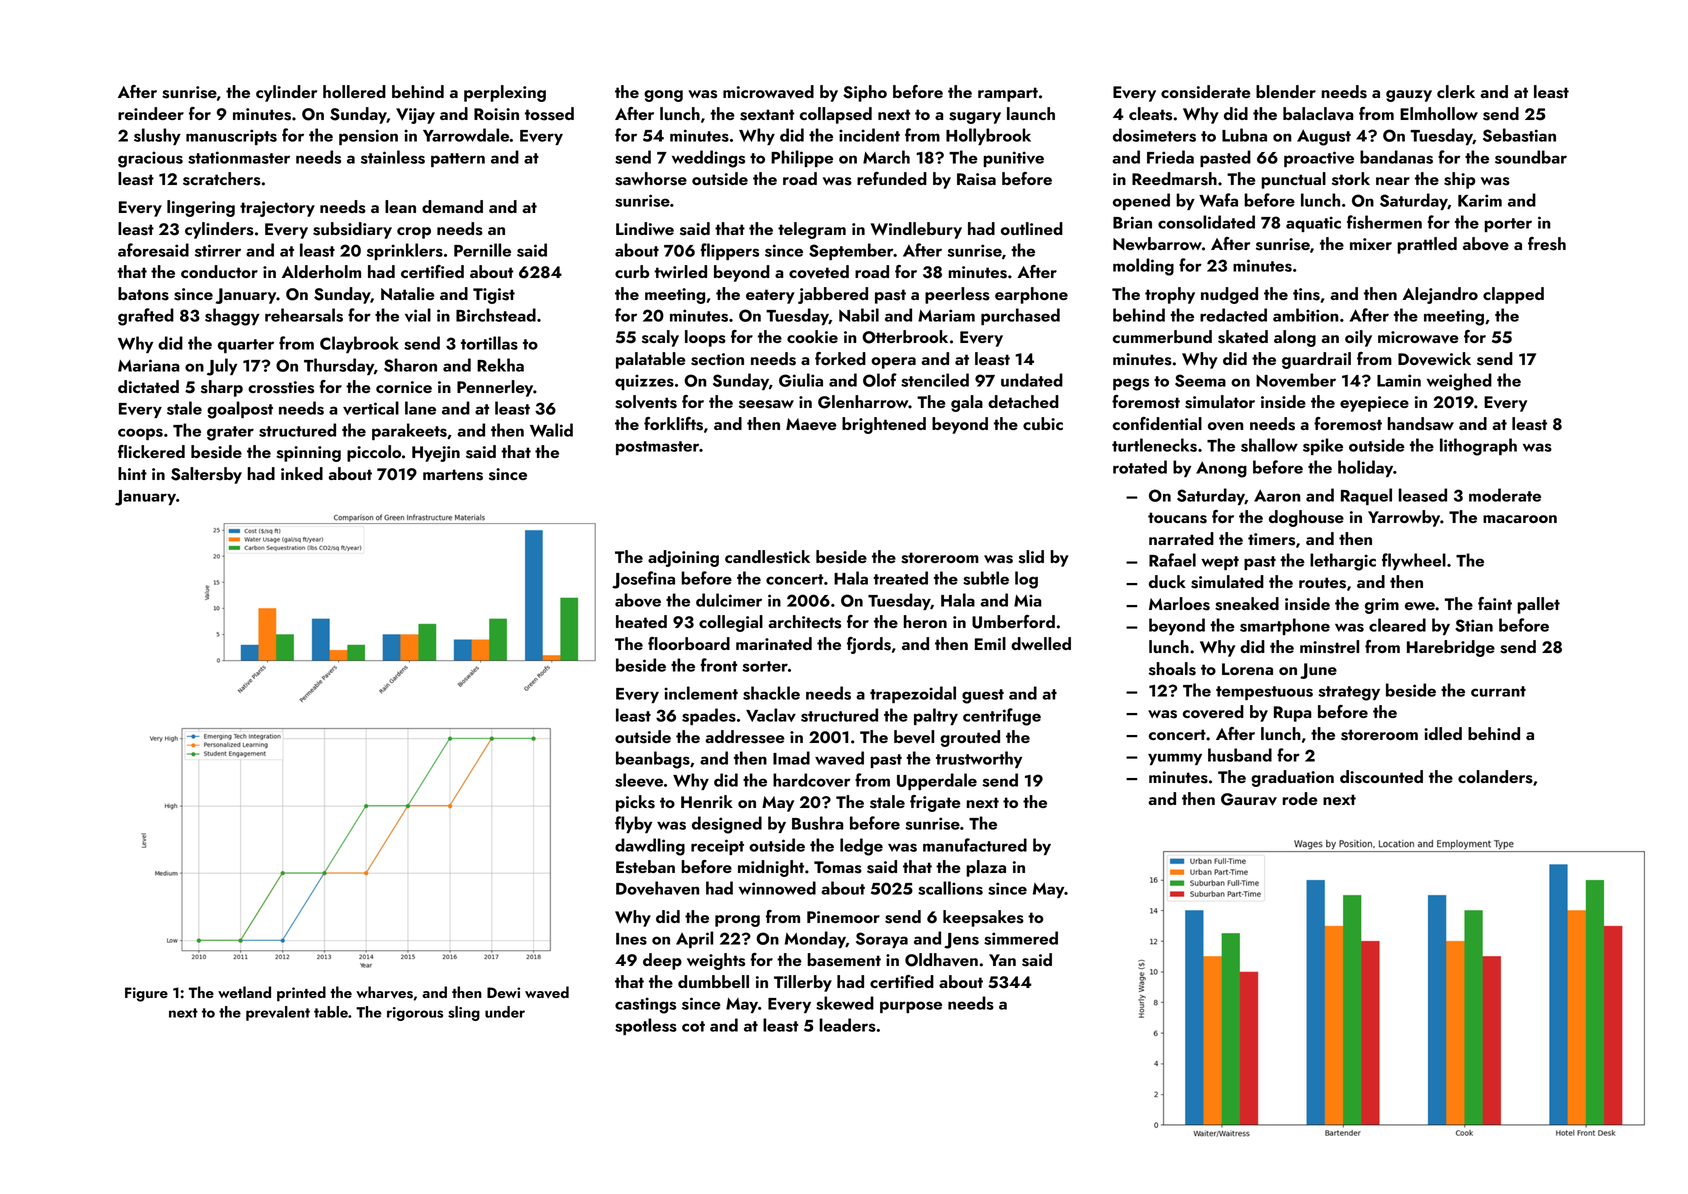 The image size is (1688, 1194). Describe the element at coordinates (767, 115) in the page. I see `sextant` at that location.
